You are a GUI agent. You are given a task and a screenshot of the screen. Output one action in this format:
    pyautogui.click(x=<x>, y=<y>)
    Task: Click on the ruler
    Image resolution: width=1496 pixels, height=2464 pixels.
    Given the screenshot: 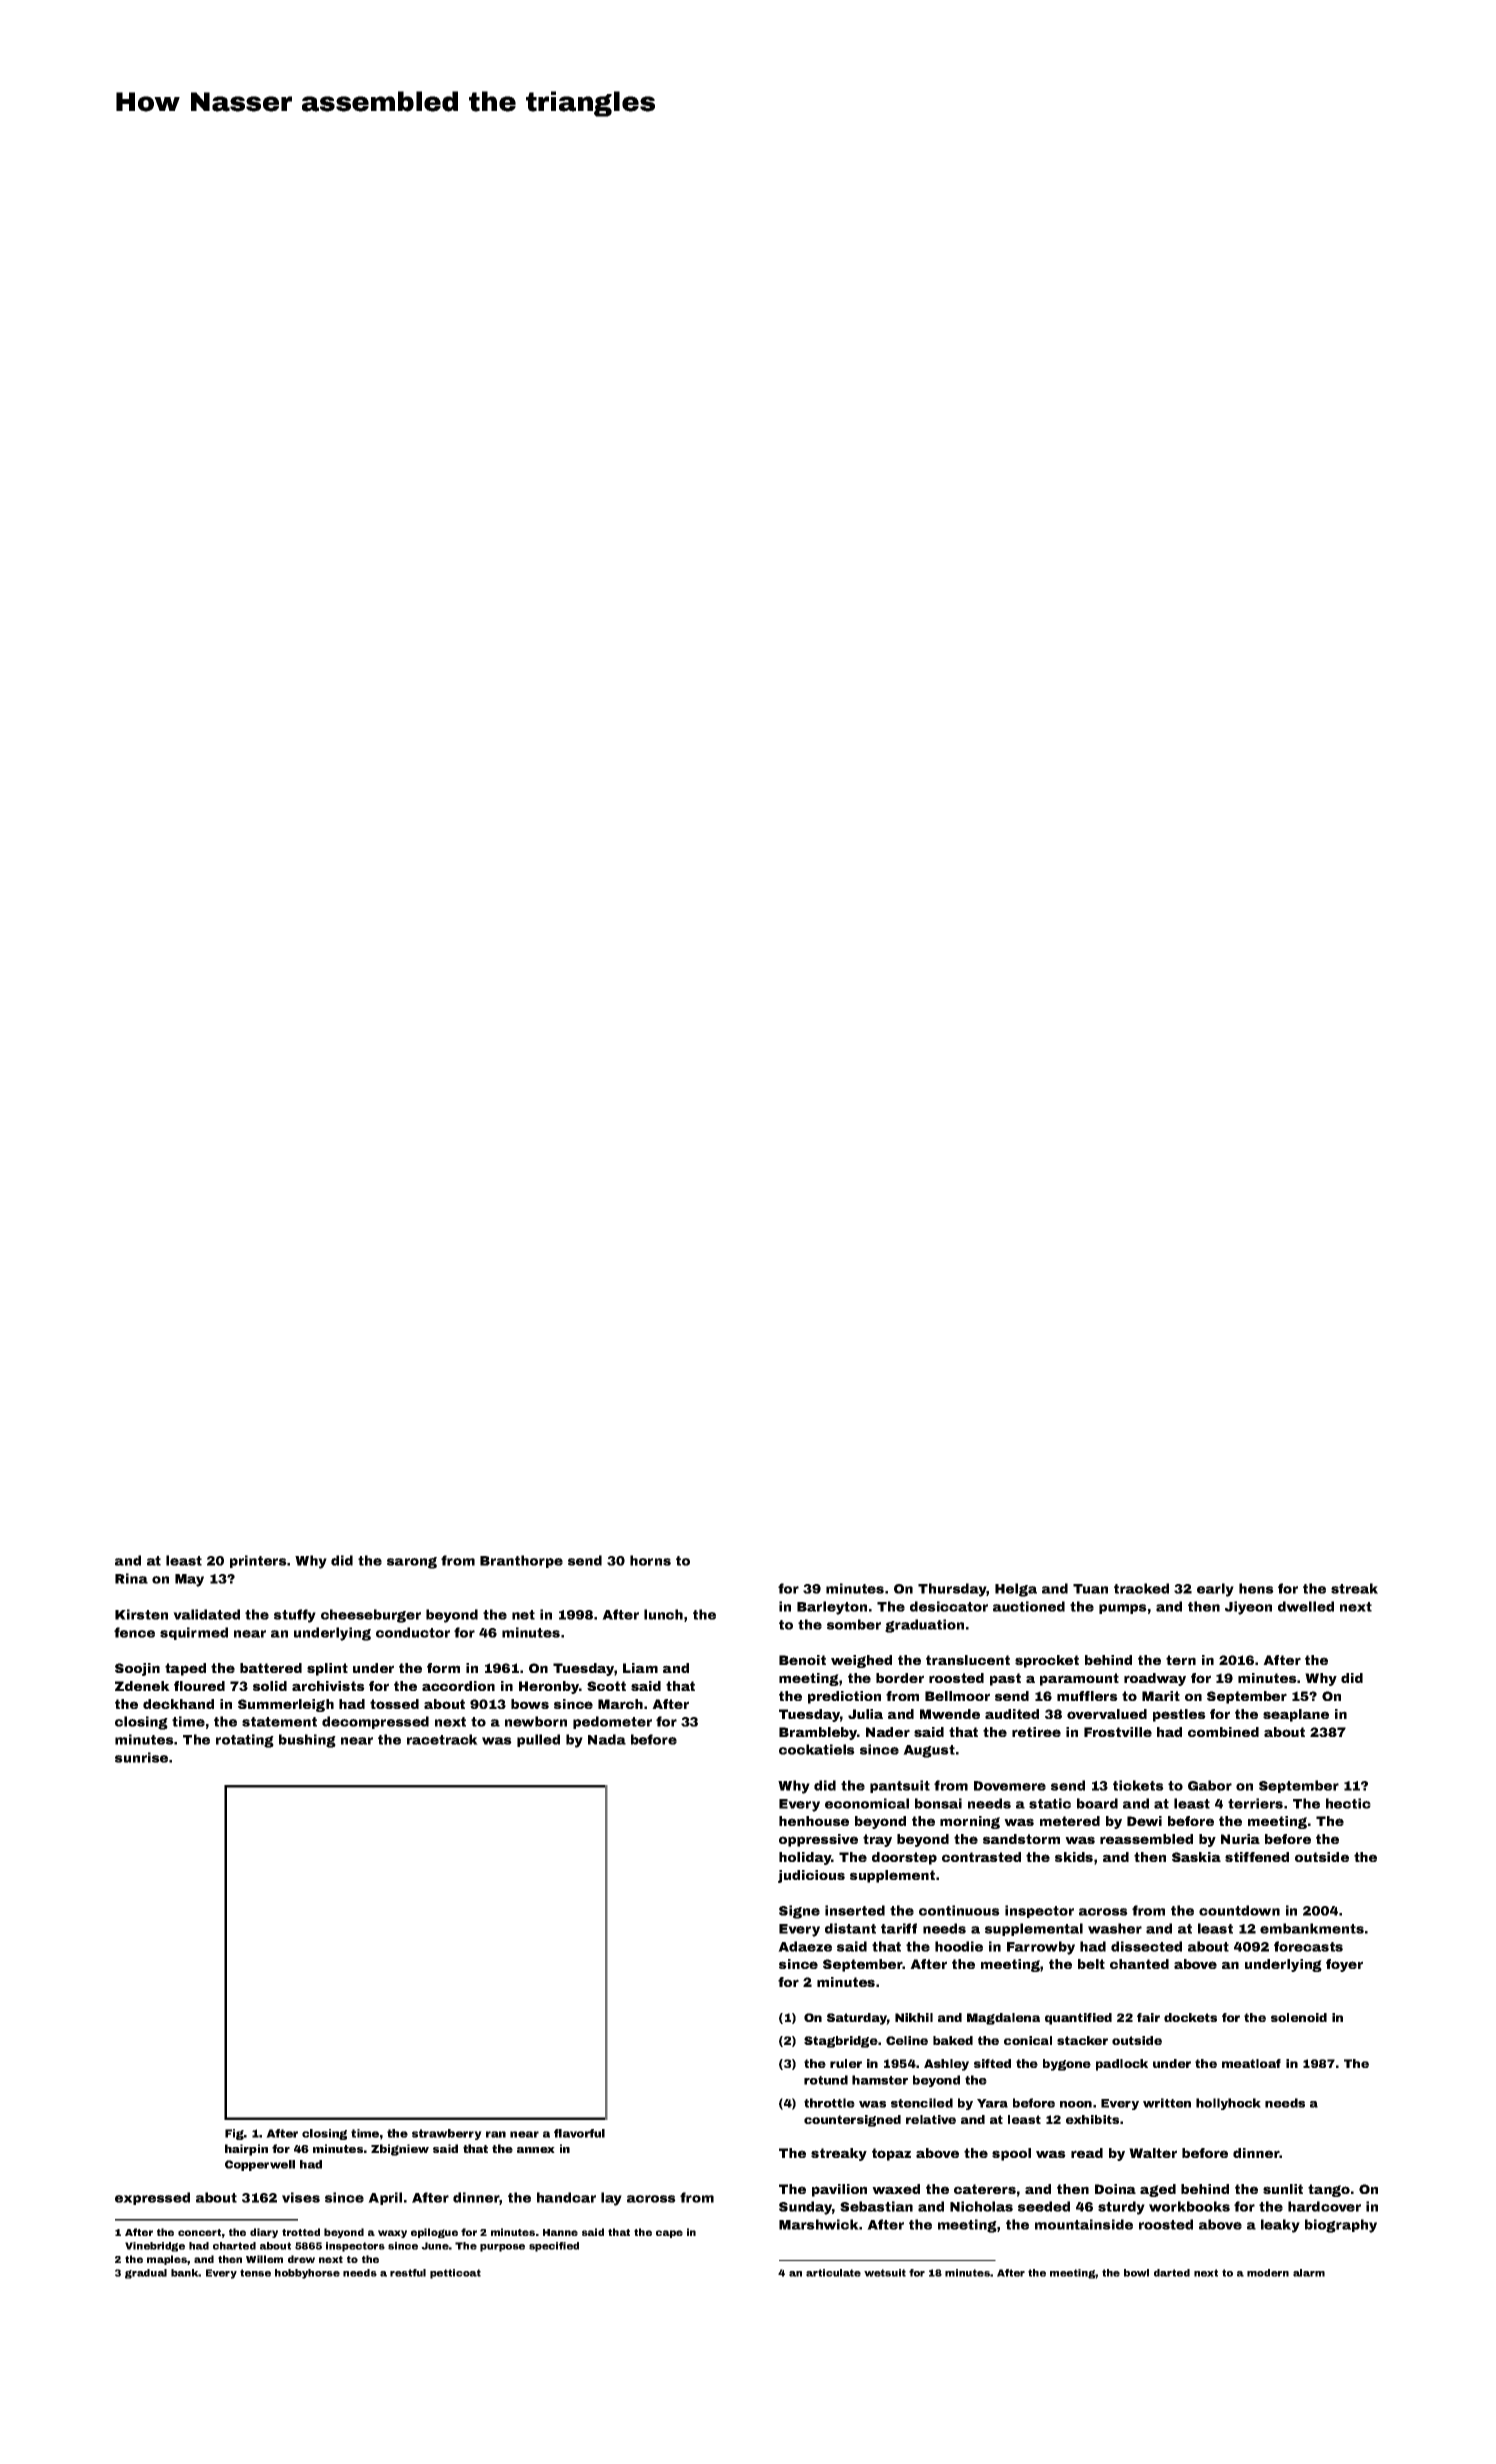 What is the action you would take?
    pyautogui.click(x=846, y=2063)
